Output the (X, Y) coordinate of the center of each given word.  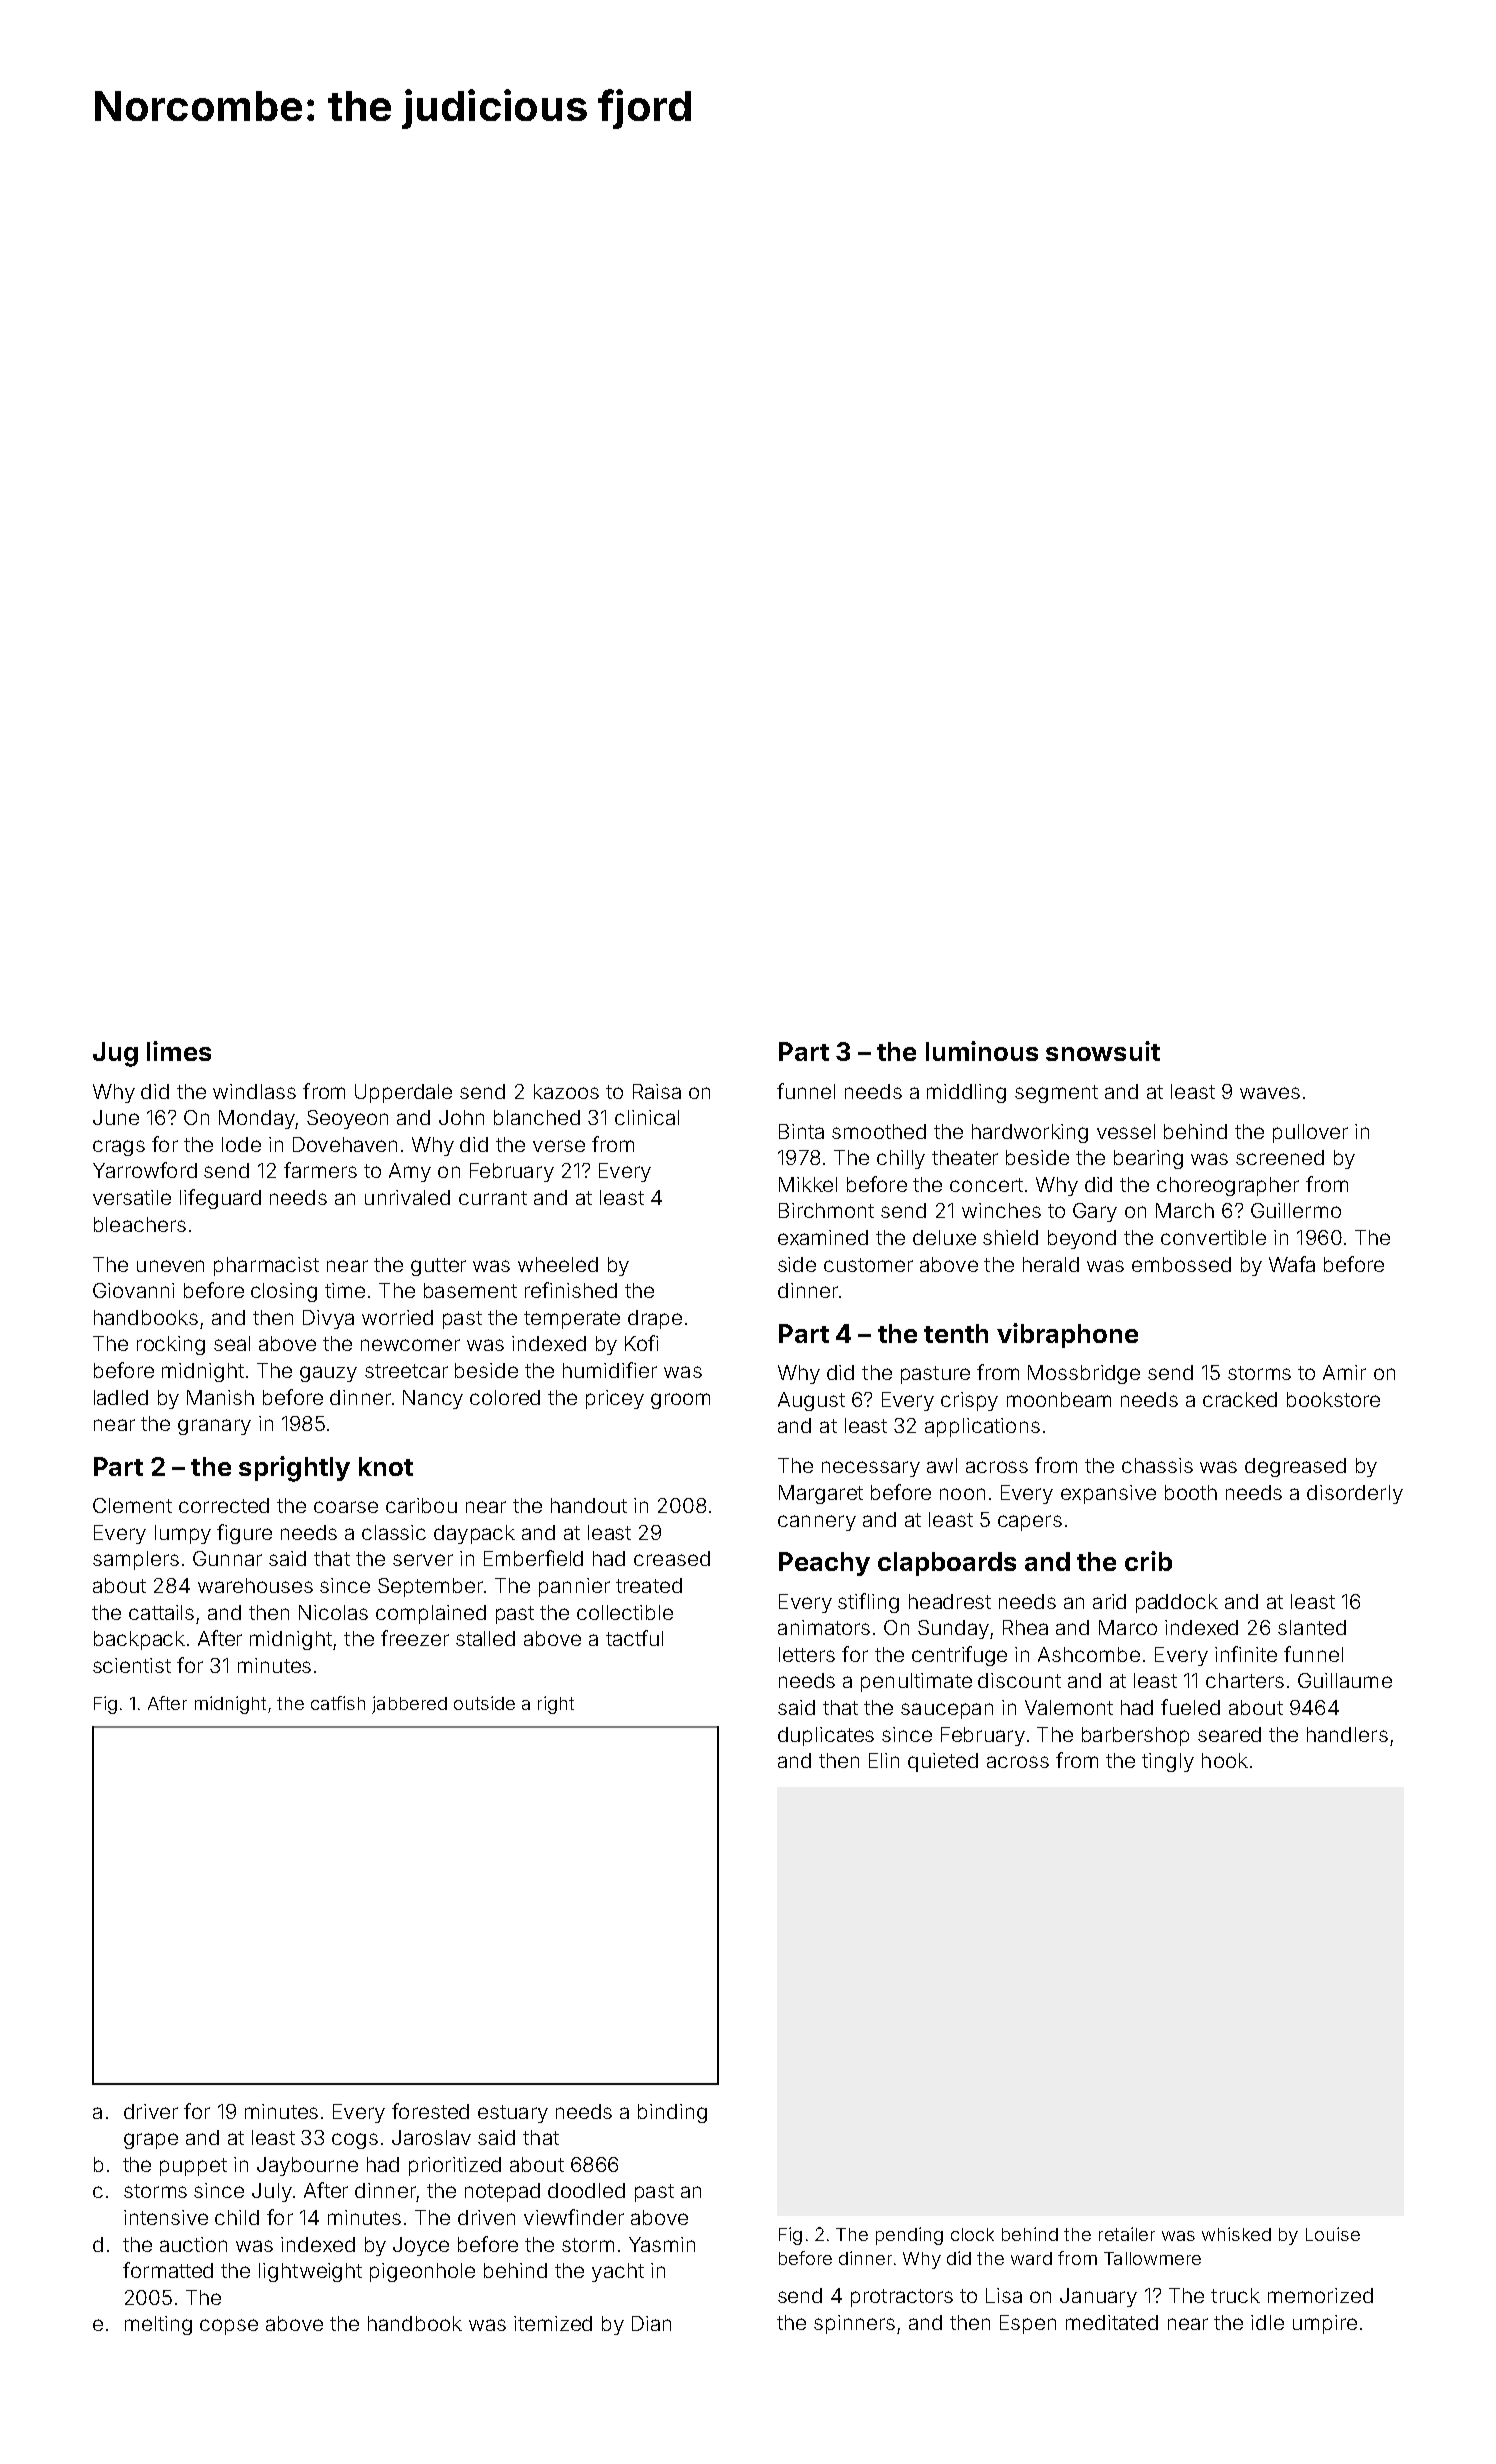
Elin (884, 1760)
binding (672, 2113)
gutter (438, 1267)
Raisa (657, 1091)
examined (823, 1237)
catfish (338, 1703)
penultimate (916, 1682)
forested (430, 2111)
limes (179, 1051)
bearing (1148, 1159)
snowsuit (1103, 1051)
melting (158, 2325)
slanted (1312, 1627)
